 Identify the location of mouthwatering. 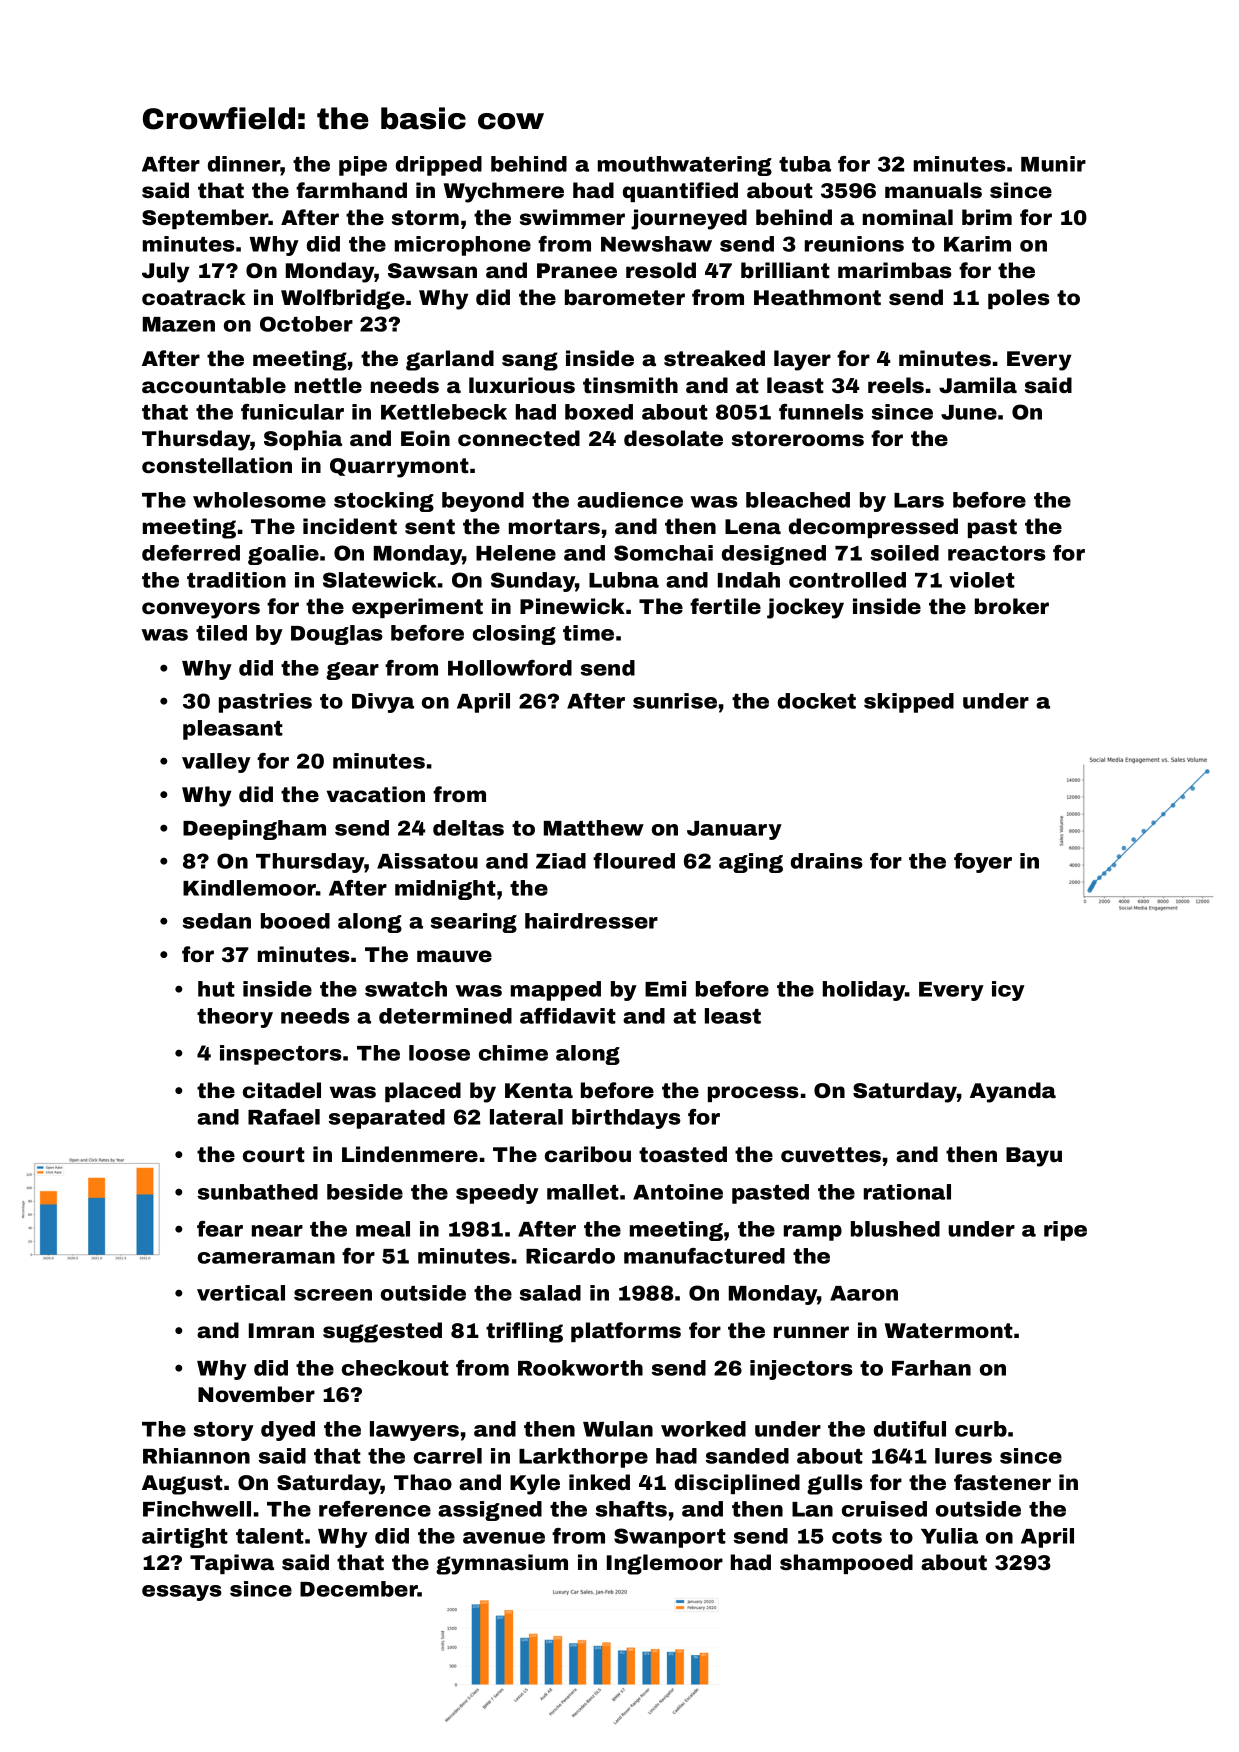
(685, 166).
